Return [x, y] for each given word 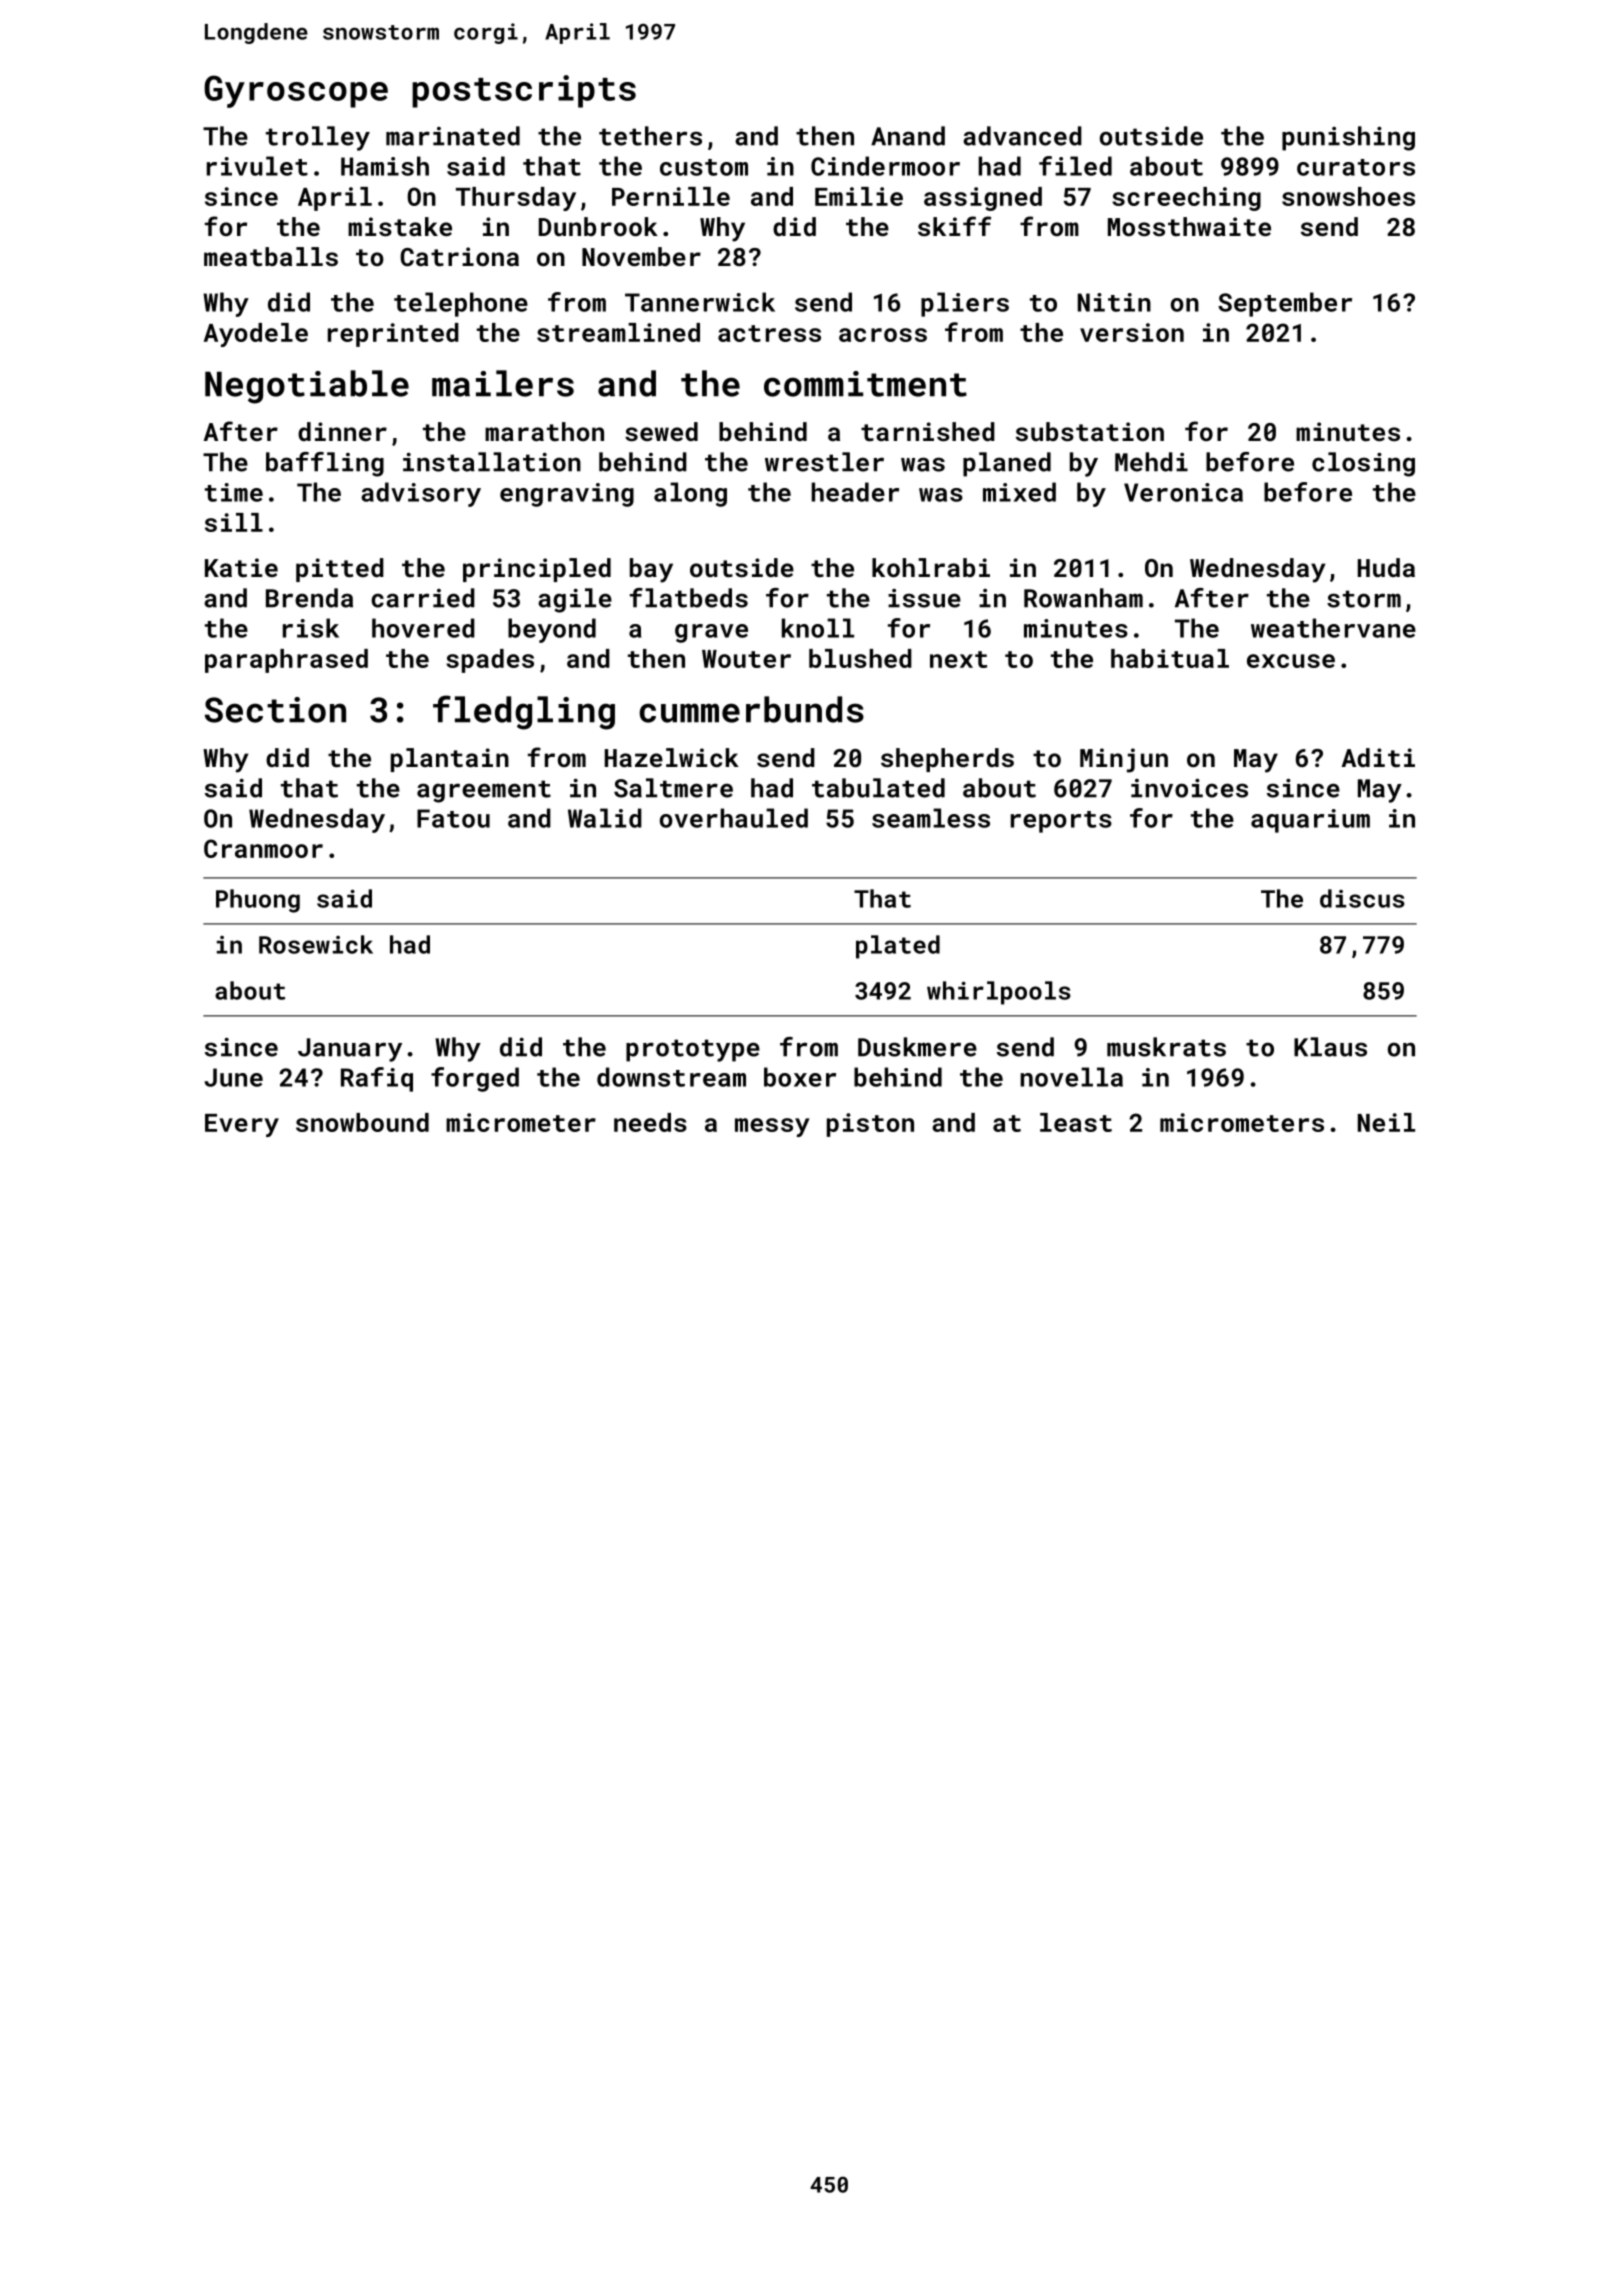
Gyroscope [296, 91]
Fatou [453, 818]
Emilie [859, 196]
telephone [461, 304]
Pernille [671, 196]
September [1285, 304]
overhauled [734, 818]
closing [1363, 464]
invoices [1189, 788]
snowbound [362, 1122]
